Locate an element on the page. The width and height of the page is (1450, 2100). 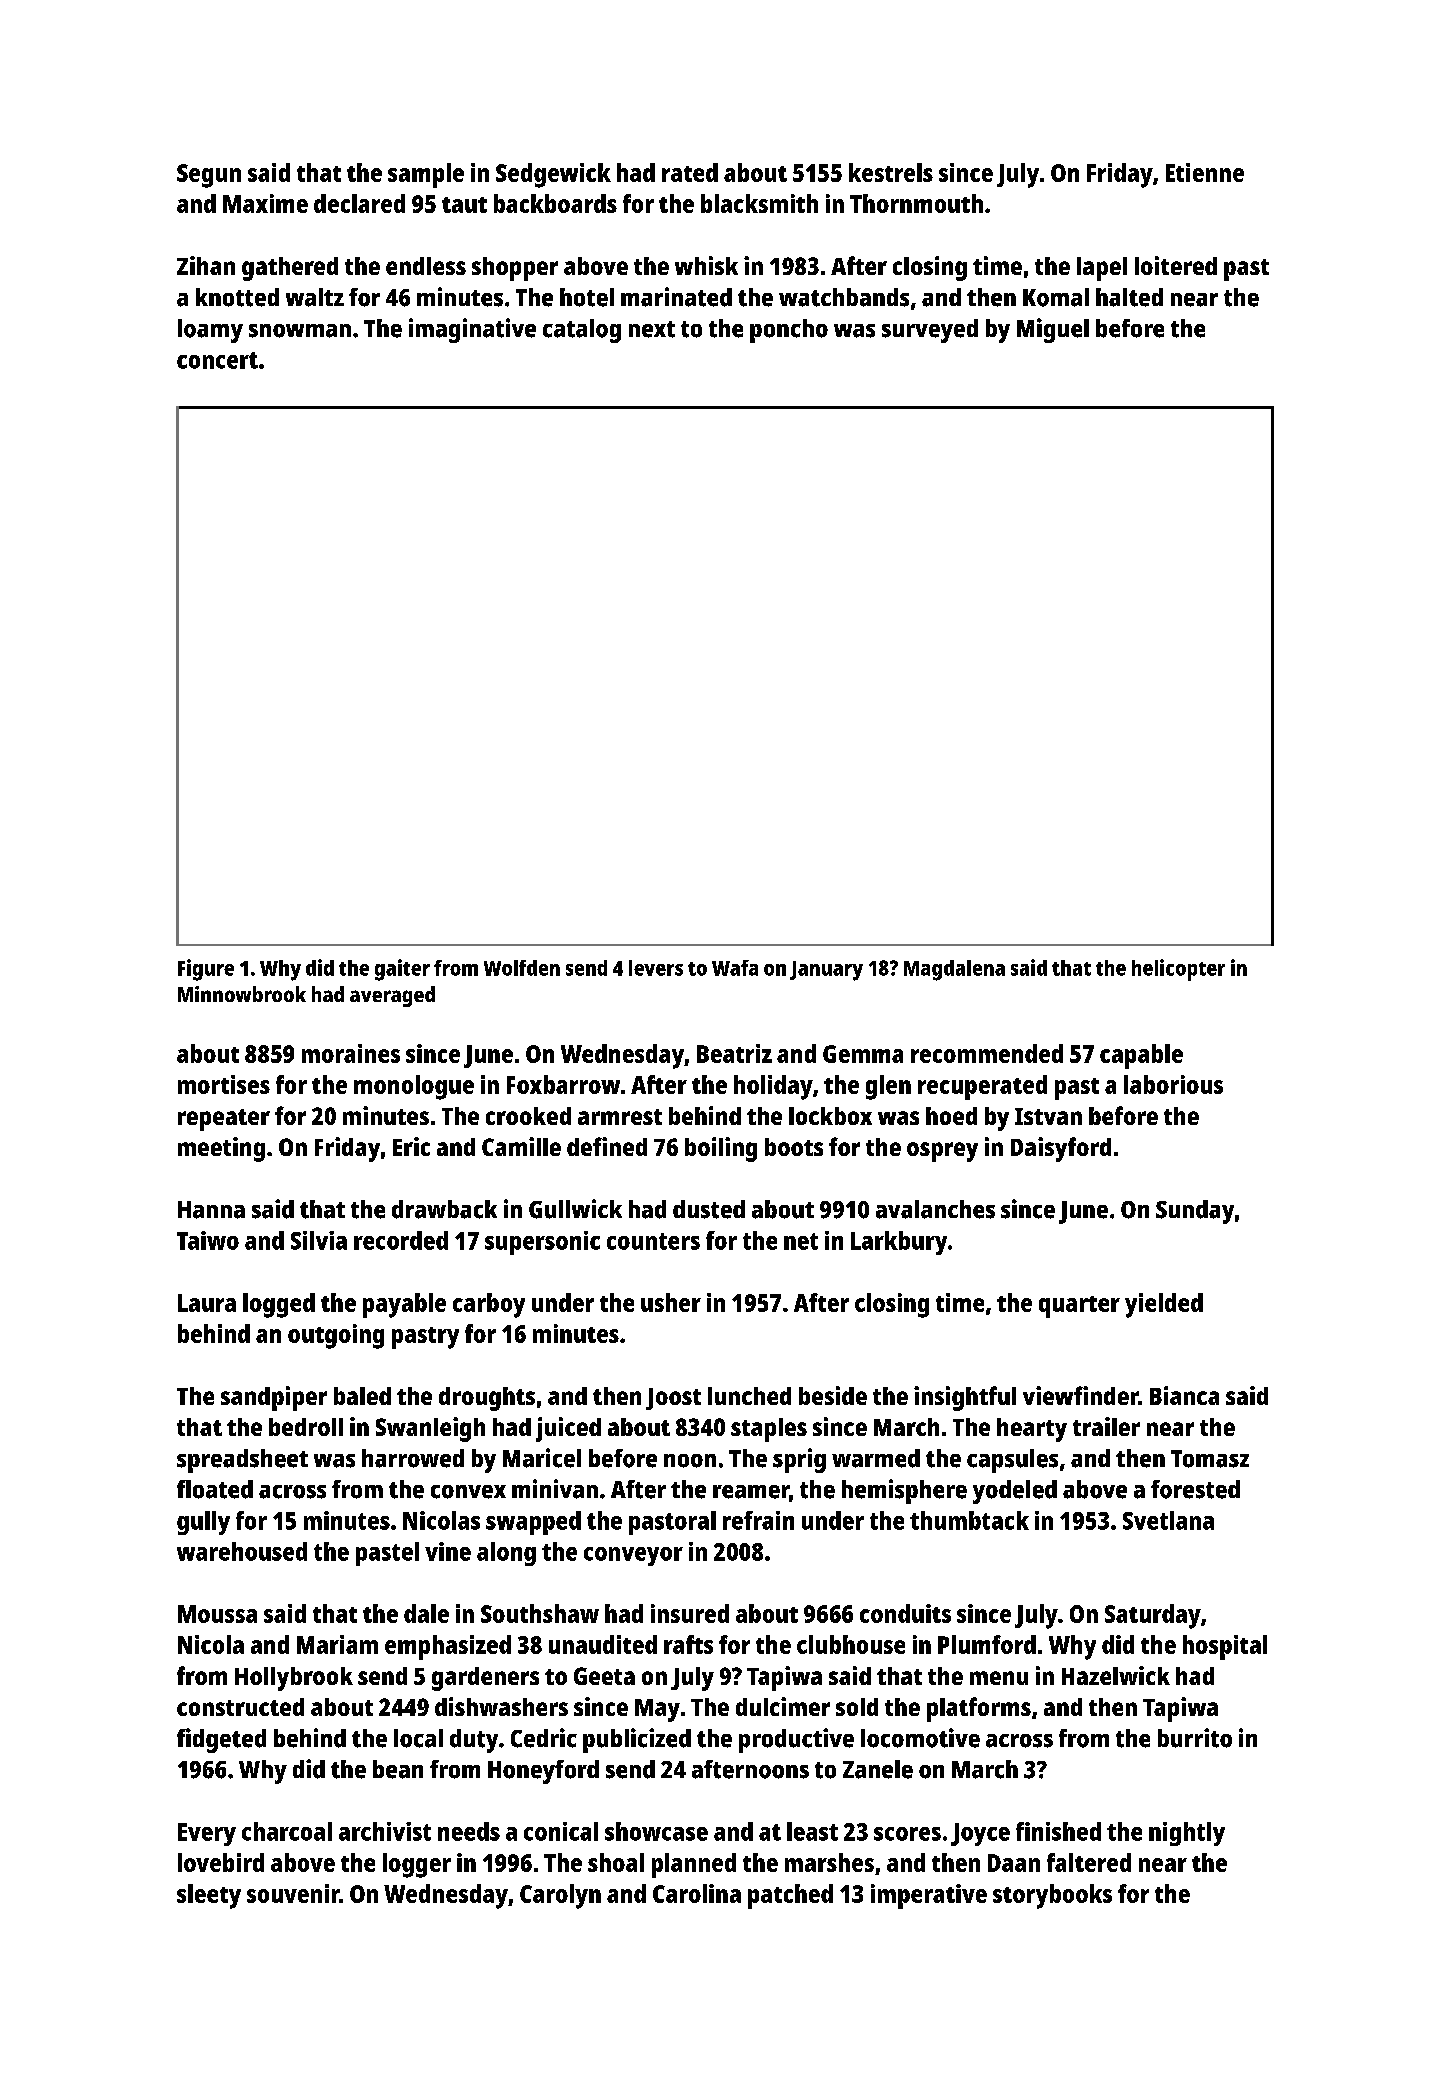
averaged is located at coordinates (392, 996).
